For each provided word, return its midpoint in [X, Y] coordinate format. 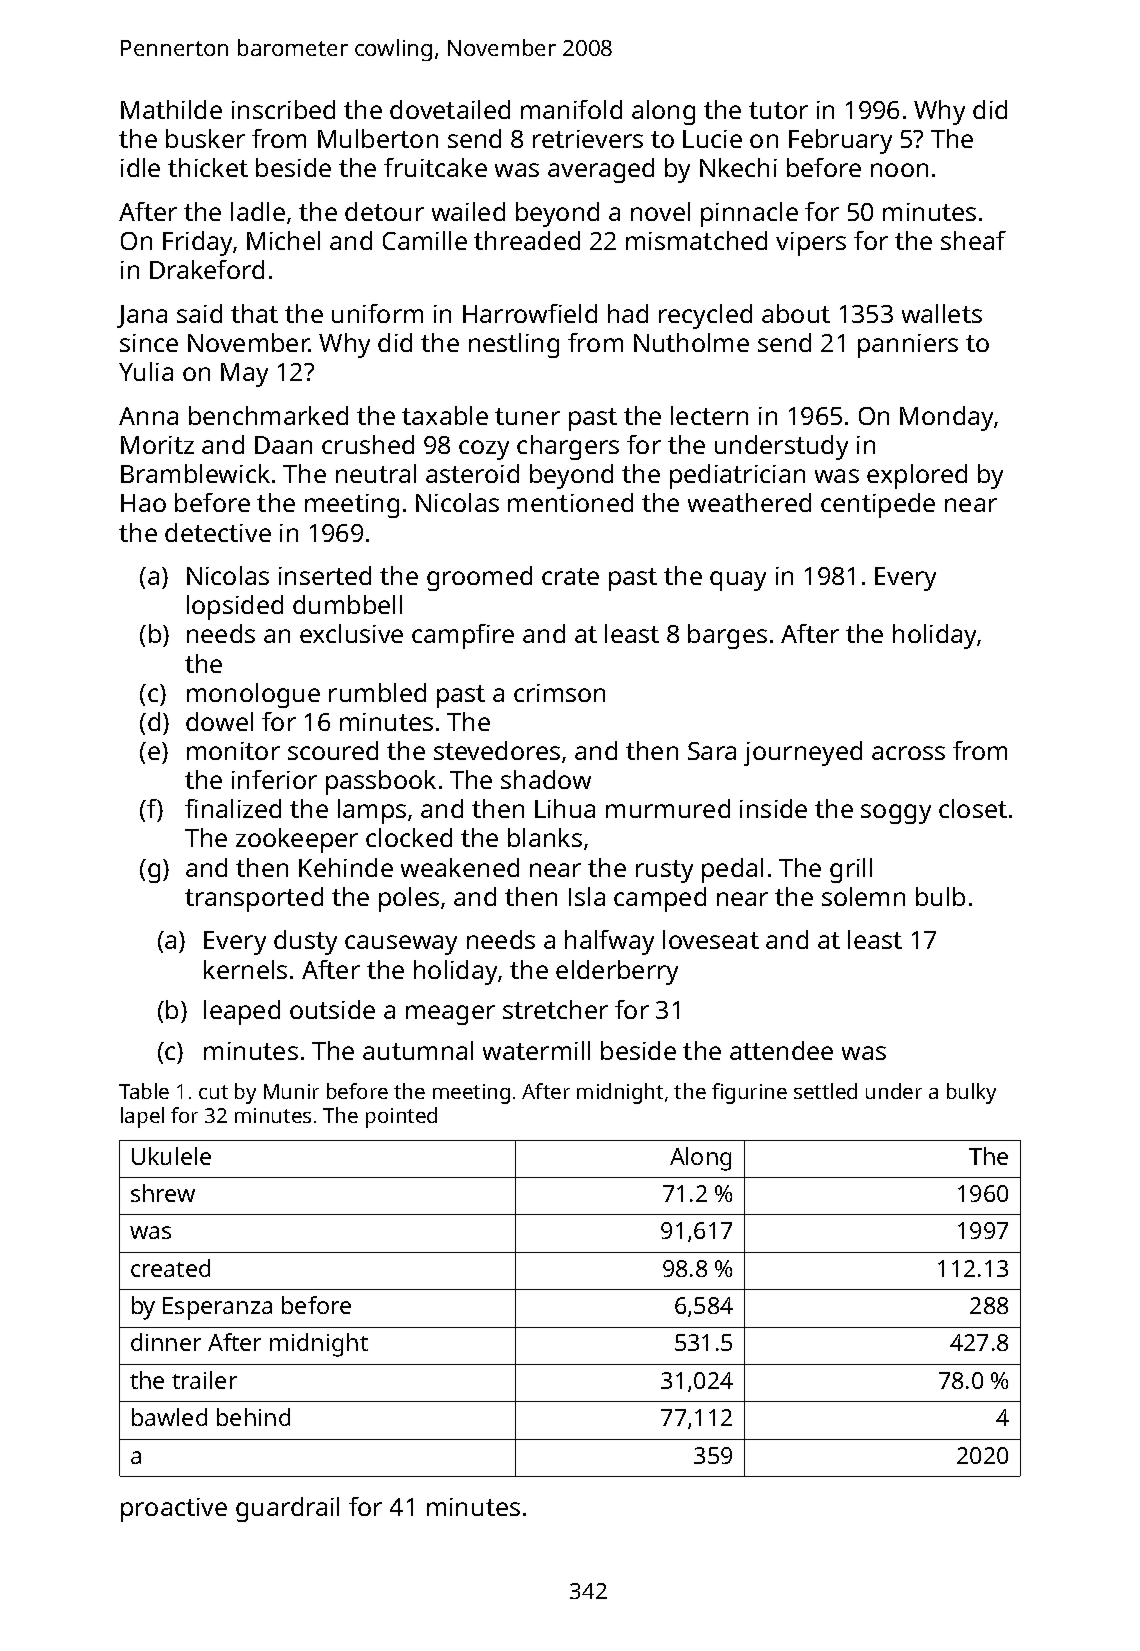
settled [825, 1091]
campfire [463, 636]
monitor [233, 751]
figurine [749, 1093]
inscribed [283, 109]
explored [917, 476]
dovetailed [450, 109]
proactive [174, 1510]
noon [899, 170]
